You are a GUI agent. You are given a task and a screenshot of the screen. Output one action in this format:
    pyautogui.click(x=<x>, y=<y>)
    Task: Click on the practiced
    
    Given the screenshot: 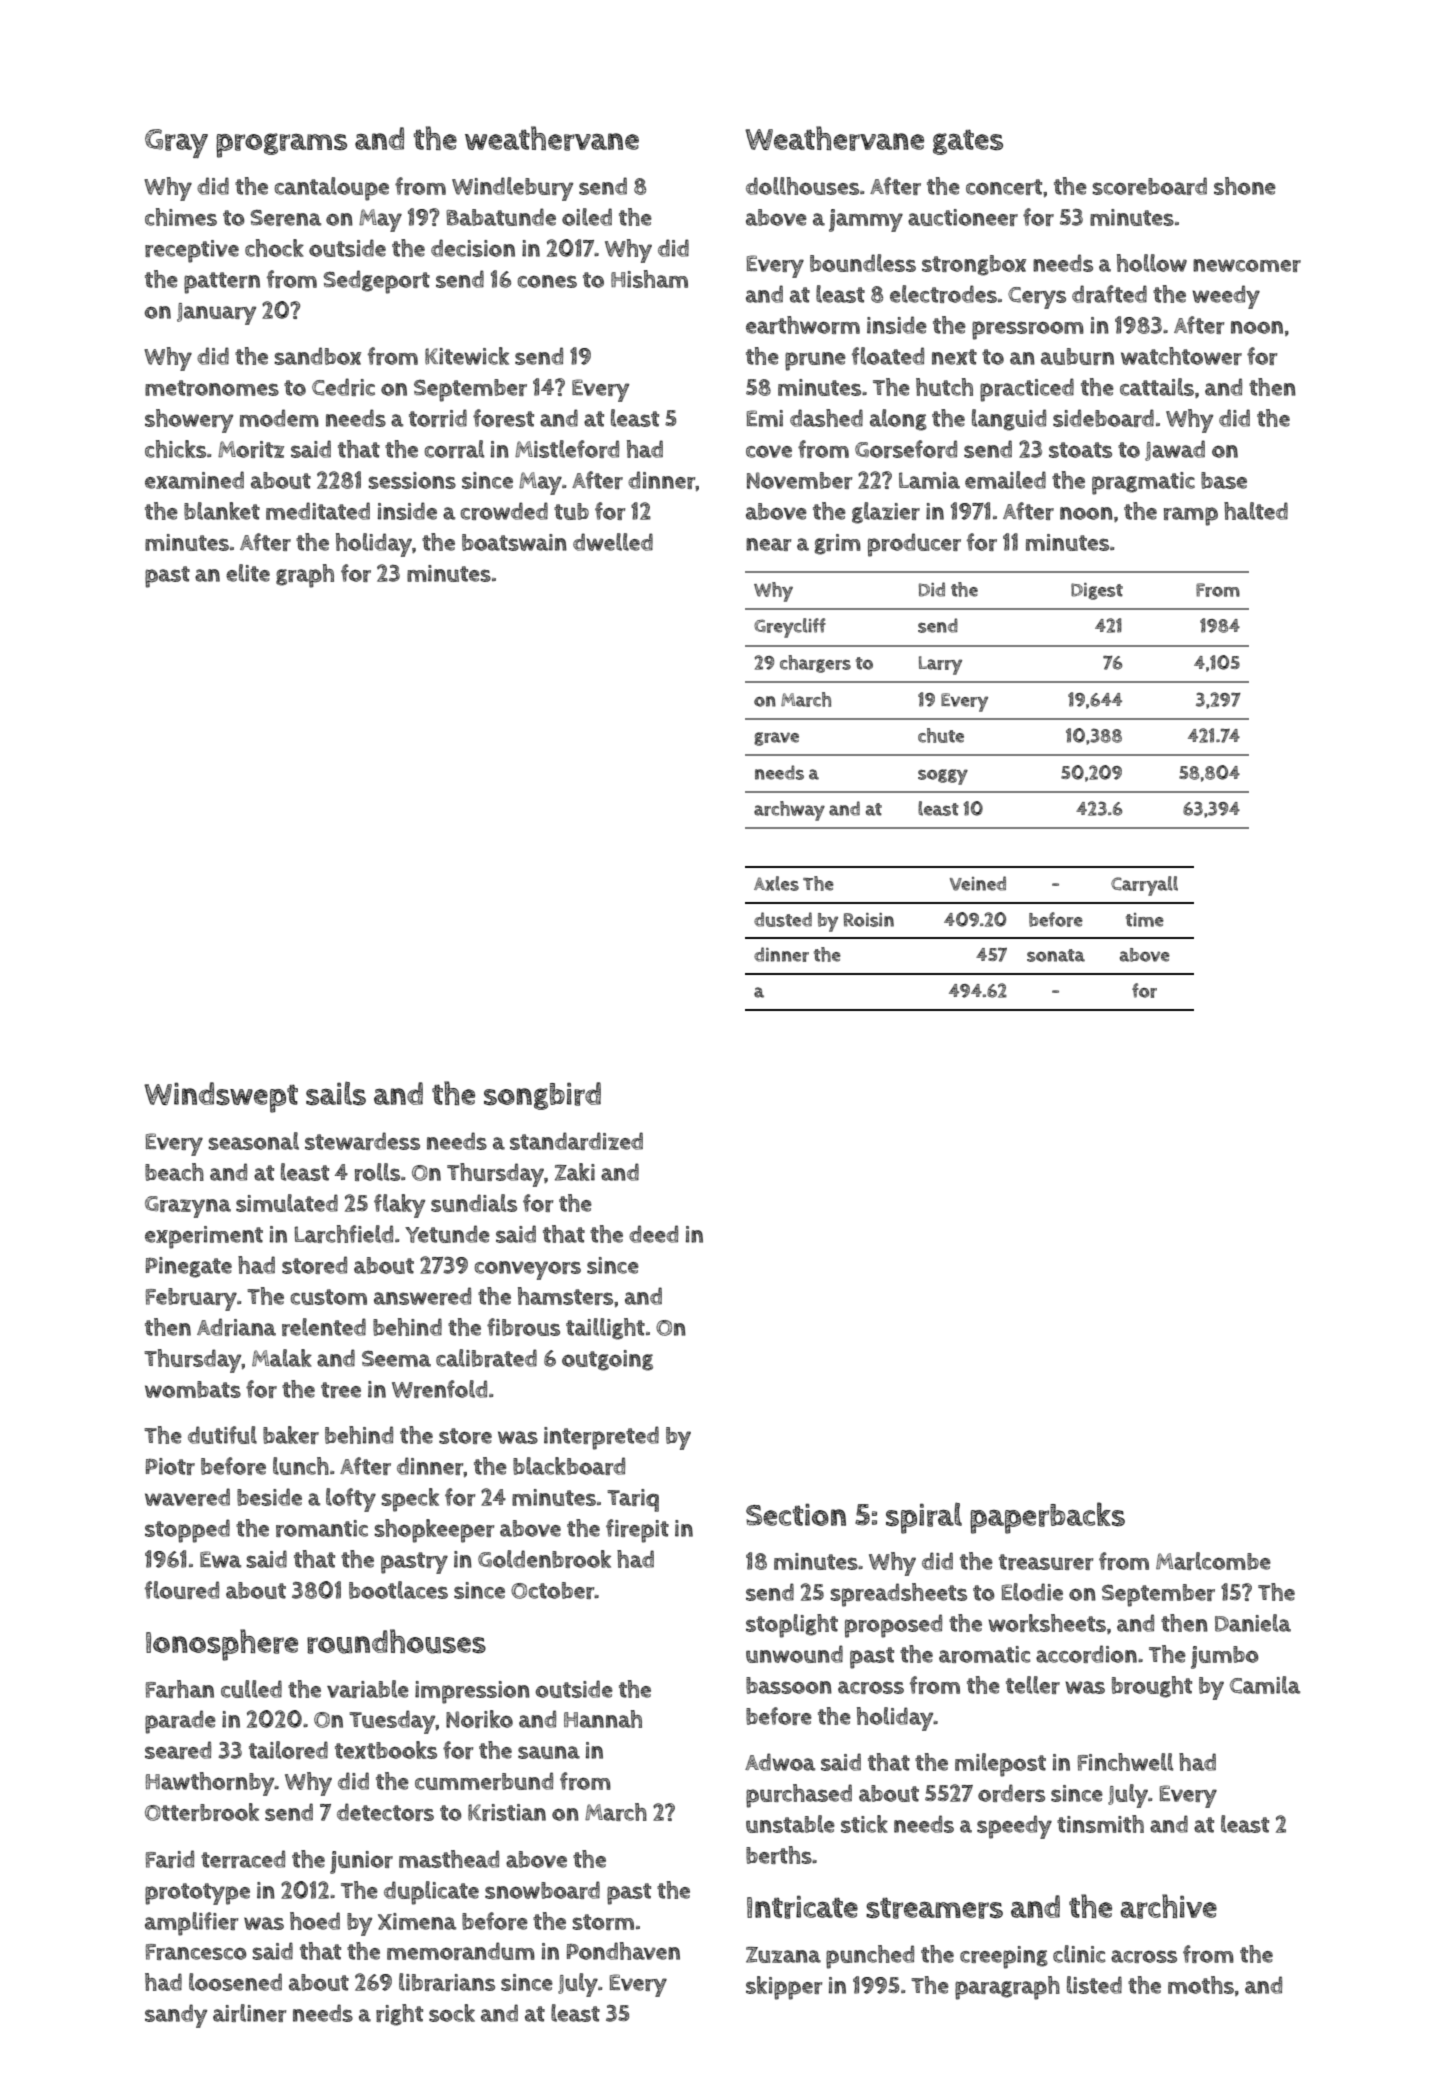 What is the action you would take?
    pyautogui.click(x=1027, y=390)
